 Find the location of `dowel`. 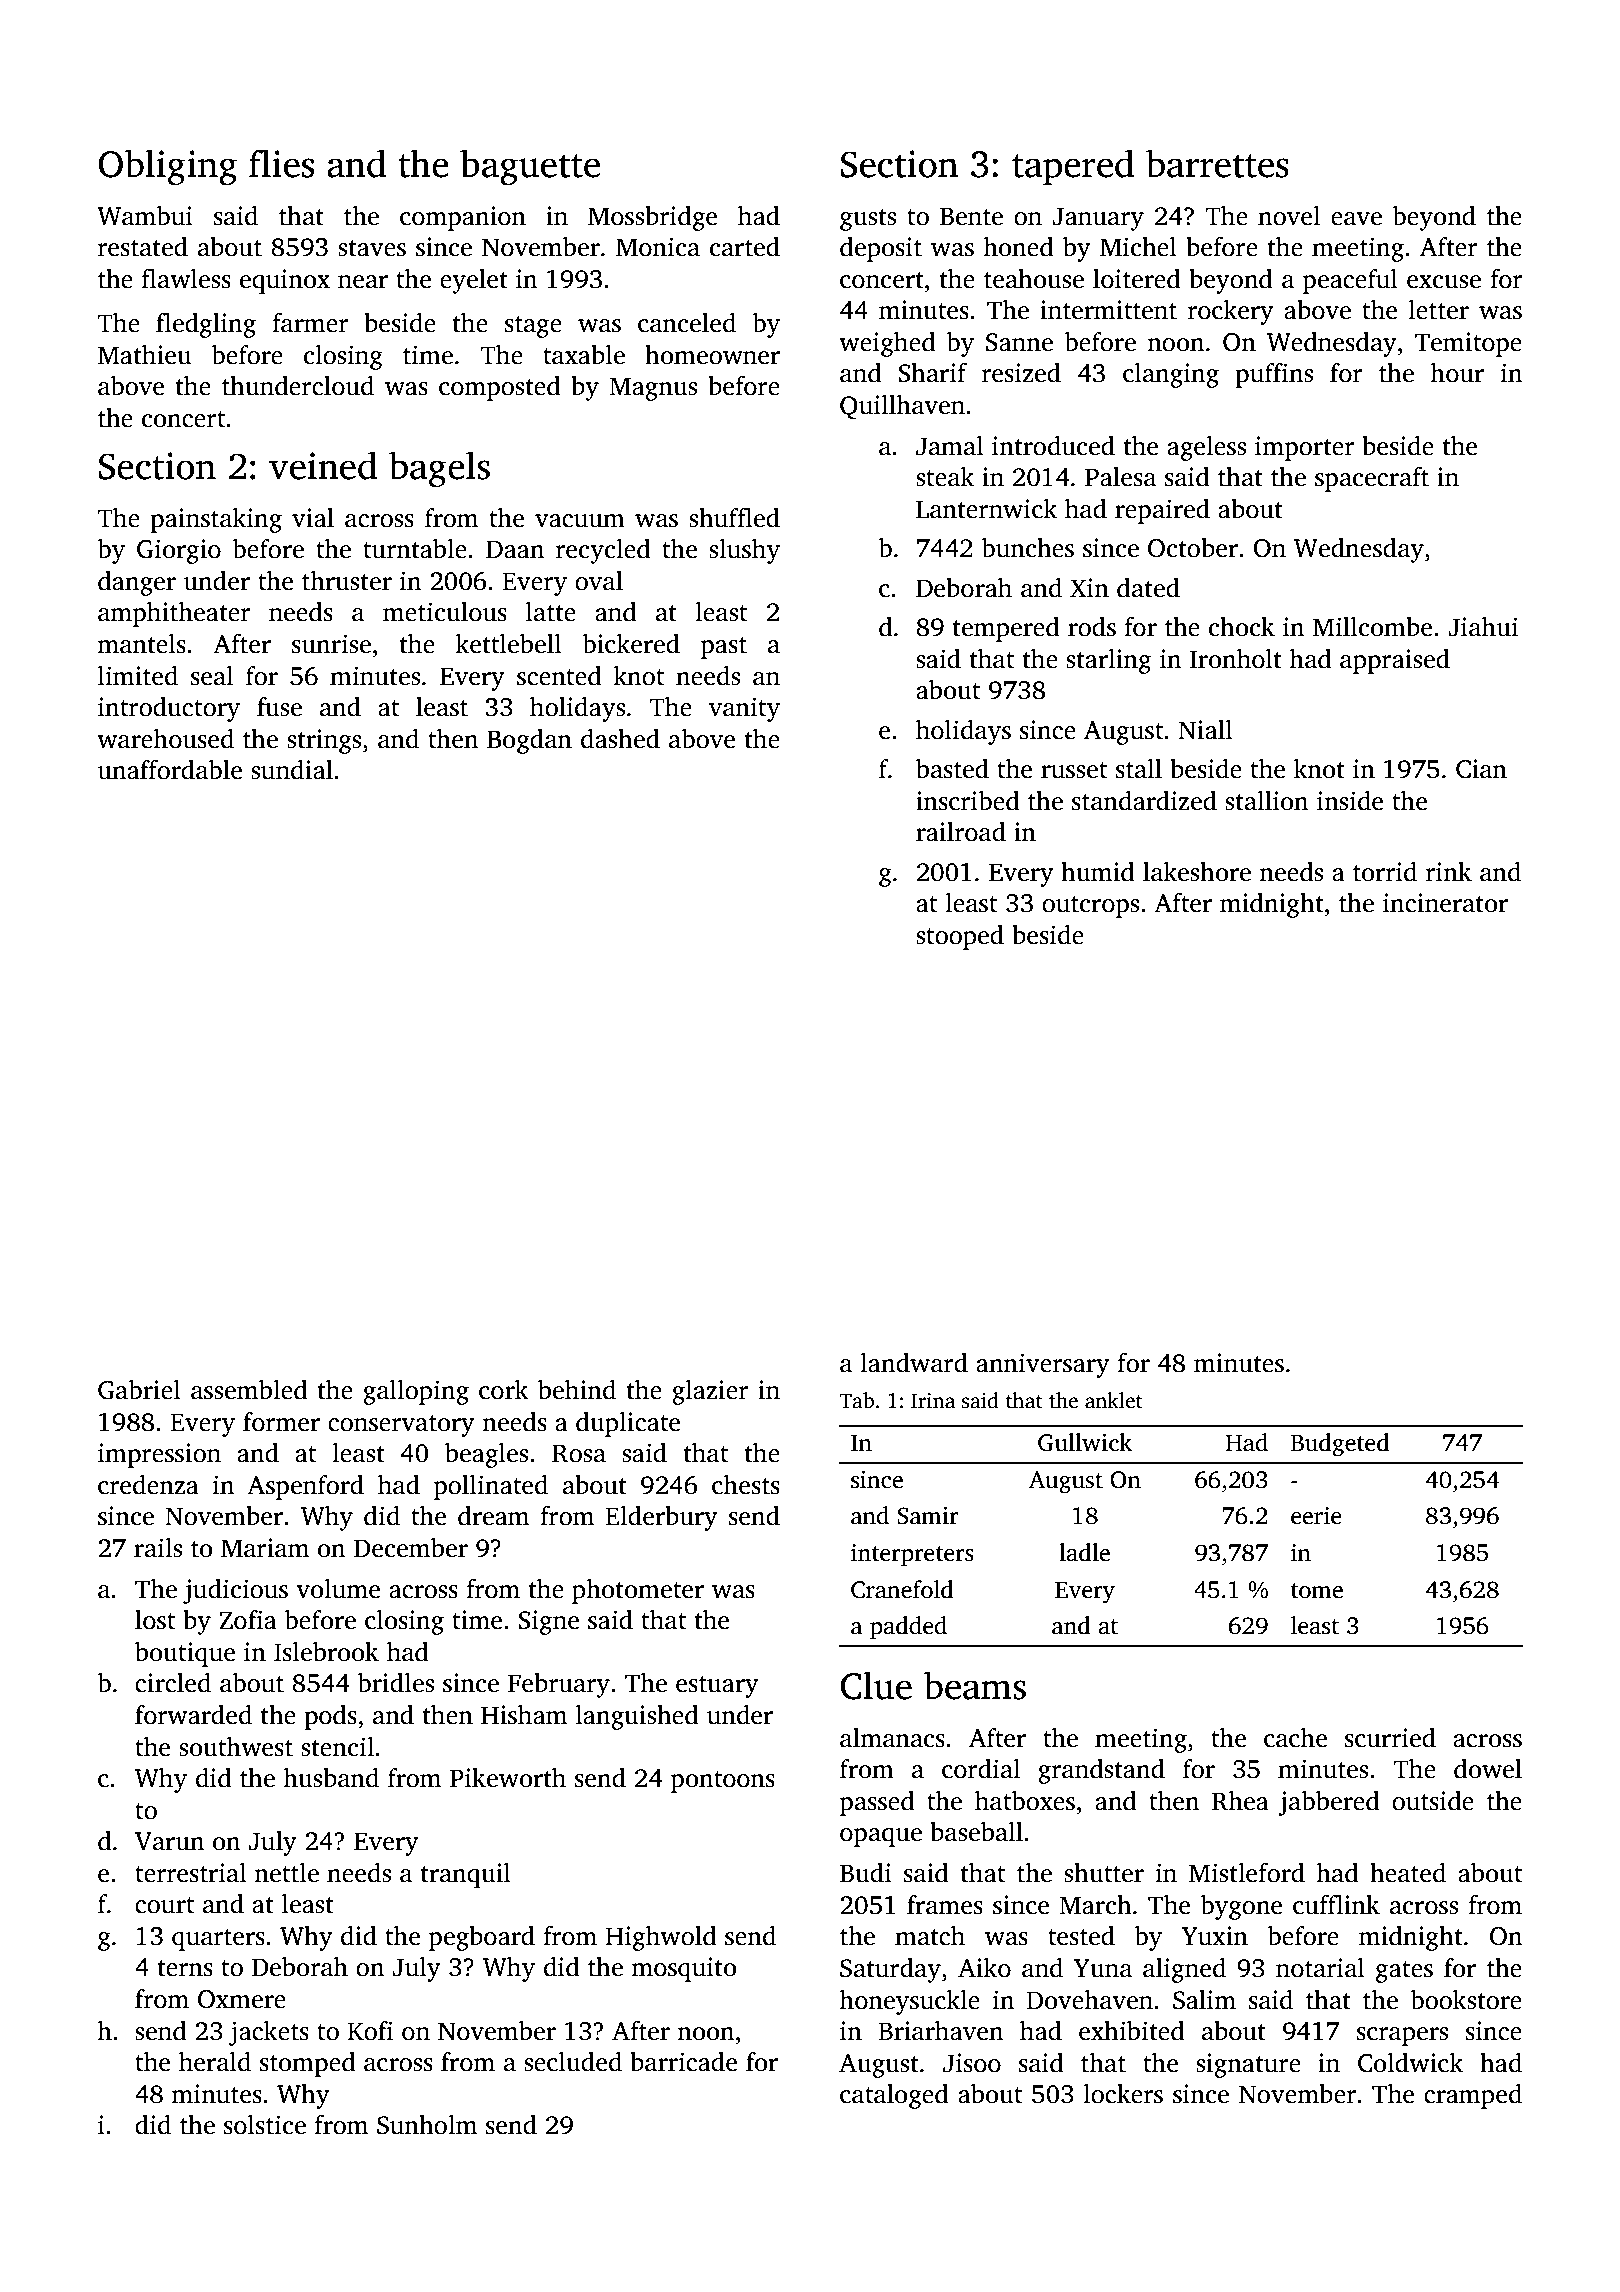

dowel is located at coordinates (1488, 1769).
